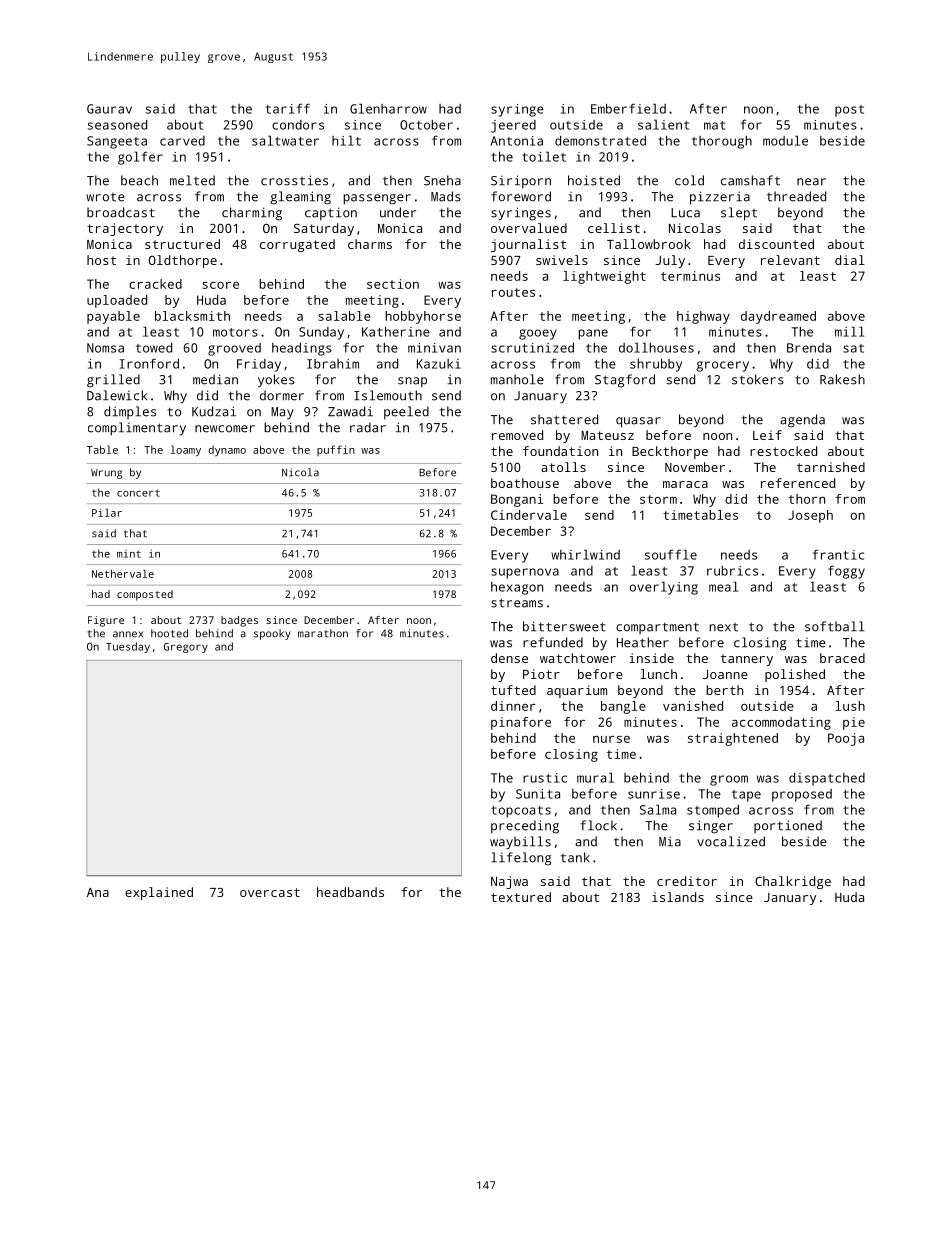  What do you see at coordinates (287, 108) in the image?
I see `tariff` at bounding box center [287, 108].
